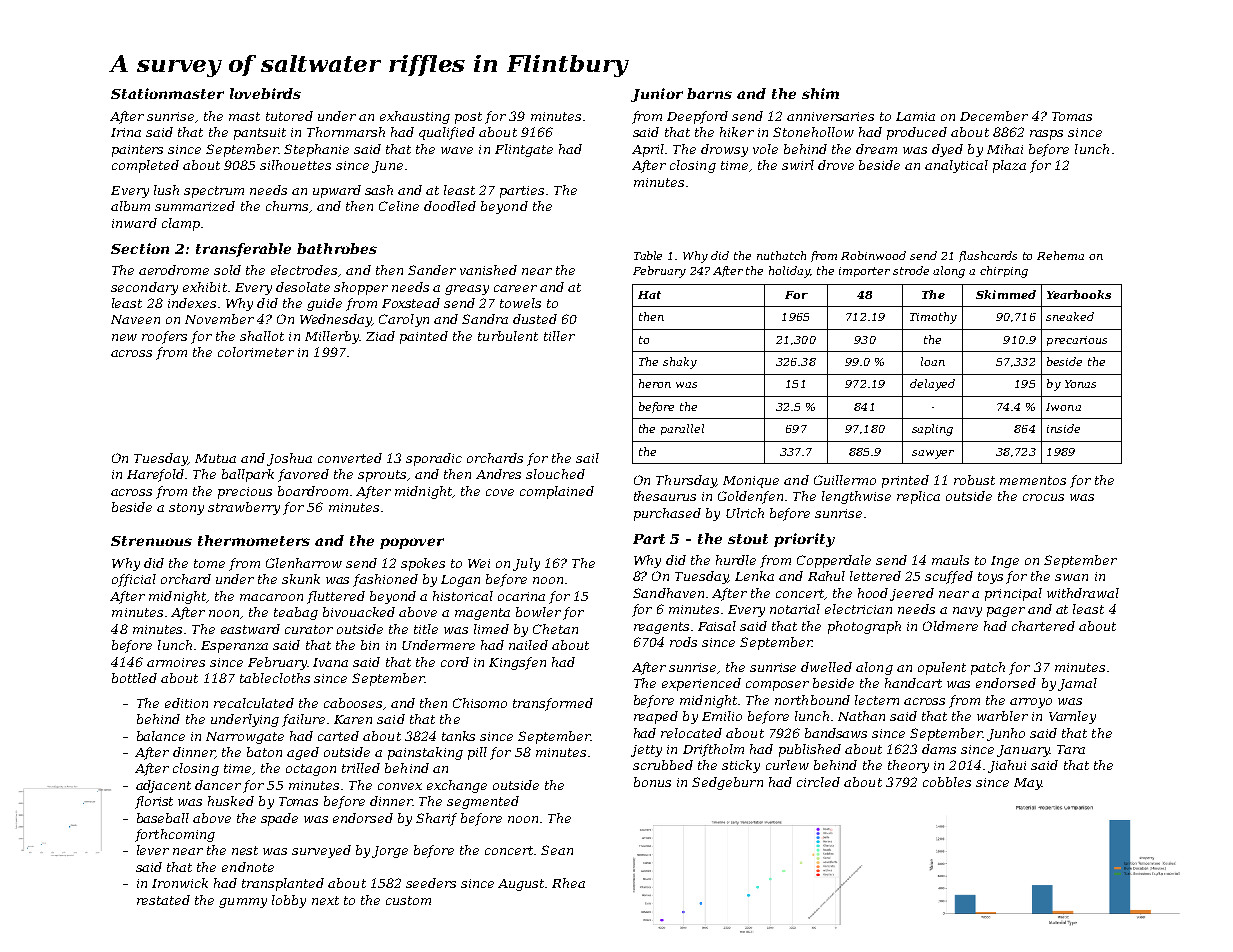 This image has height=952, width=1233. Describe the element at coordinates (1043, 497) in the image. I see `crocus` at that location.
